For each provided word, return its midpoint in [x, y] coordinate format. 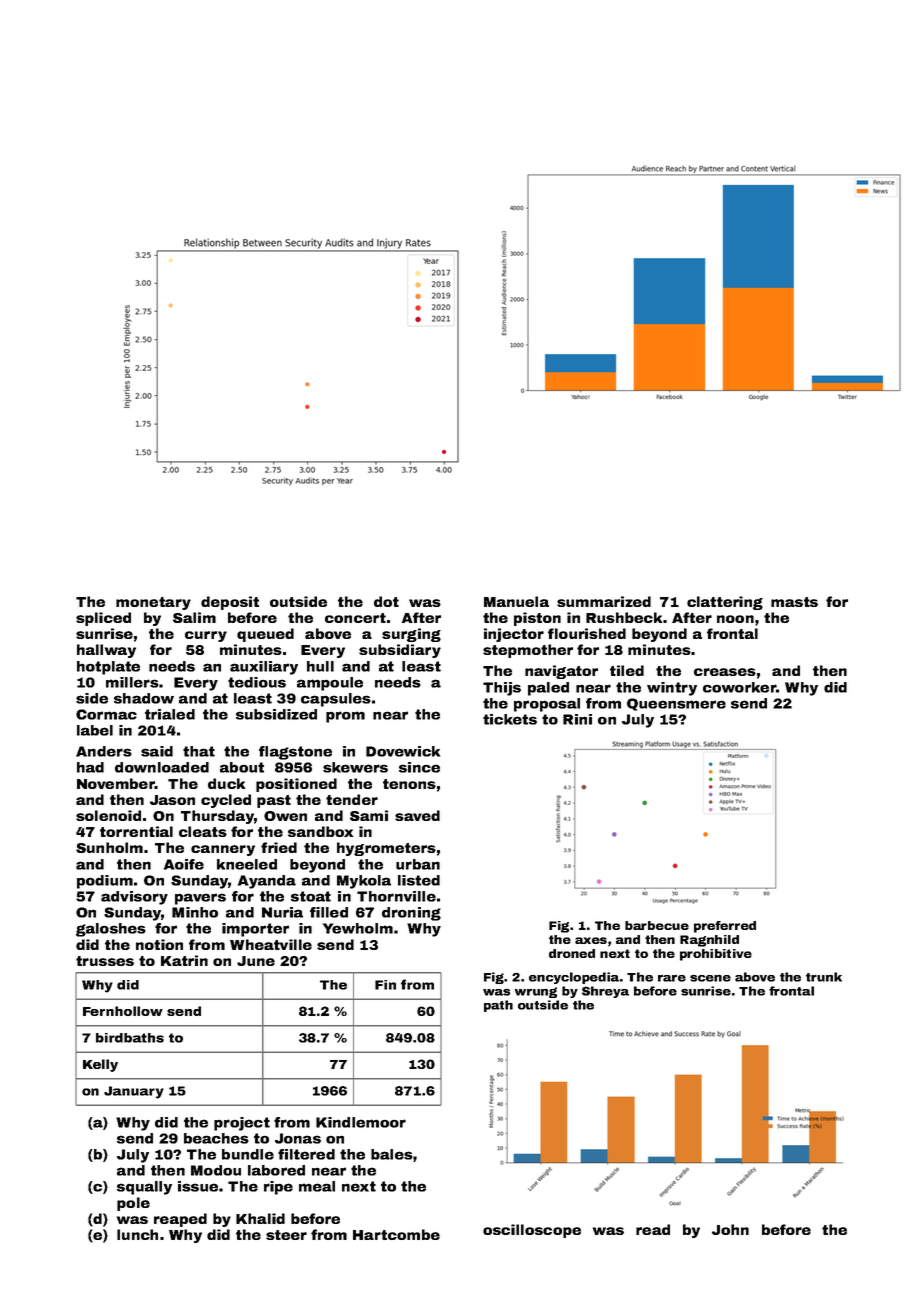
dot [386, 601]
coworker [739, 687]
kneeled [247, 864]
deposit [230, 603]
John [730, 1229]
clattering [725, 603]
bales [392, 1154]
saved [417, 815]
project [242, 1124]
